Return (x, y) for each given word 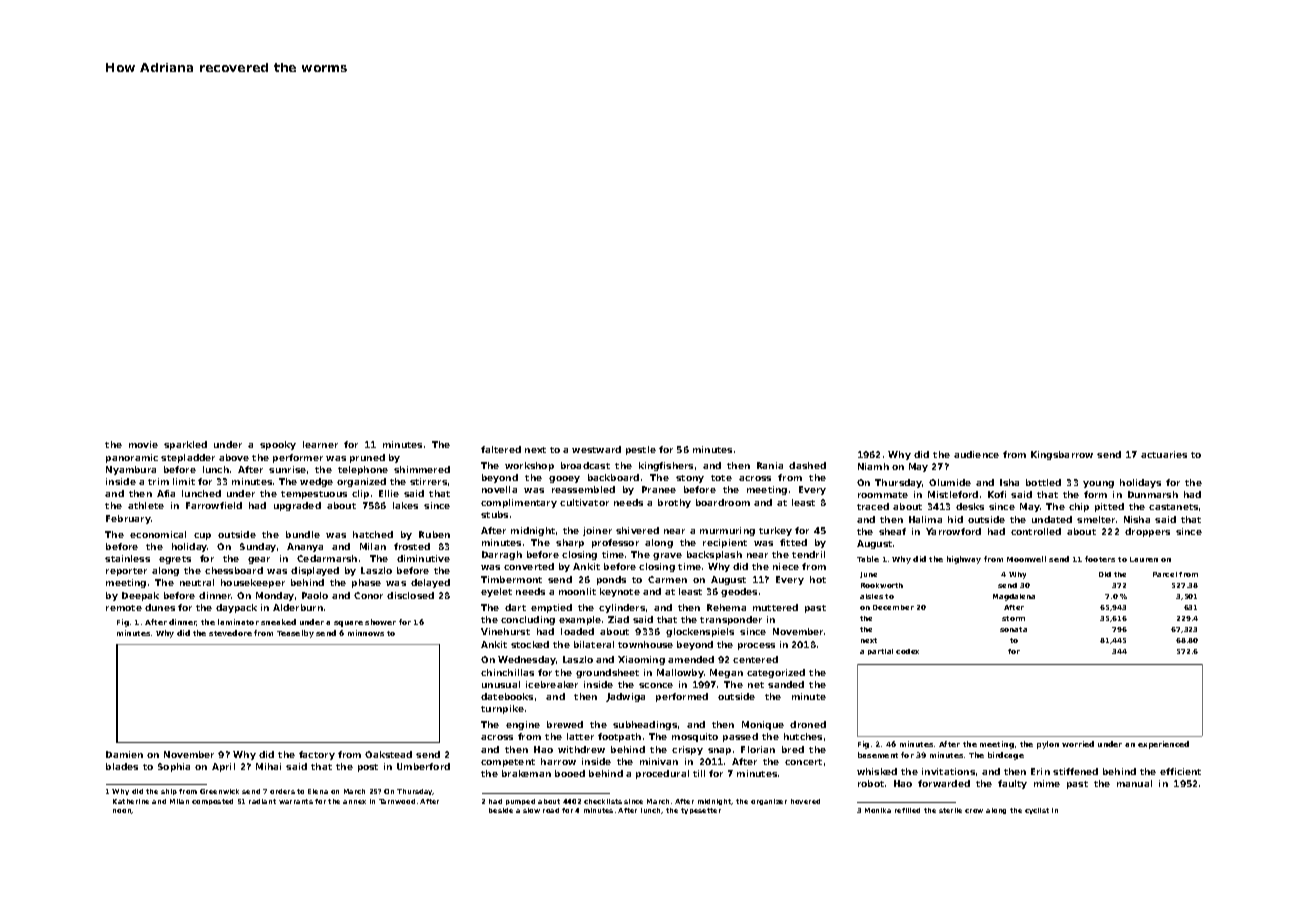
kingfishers (666, 466)
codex (907, 651)
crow (974, 811)
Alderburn (298, 607)
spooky (278, 445)
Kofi (997, 494)
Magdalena (1014, 597)
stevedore (230, 633)
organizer (769, 802)
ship (169, 792)
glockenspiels (700, 632)
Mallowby (680, 673)
